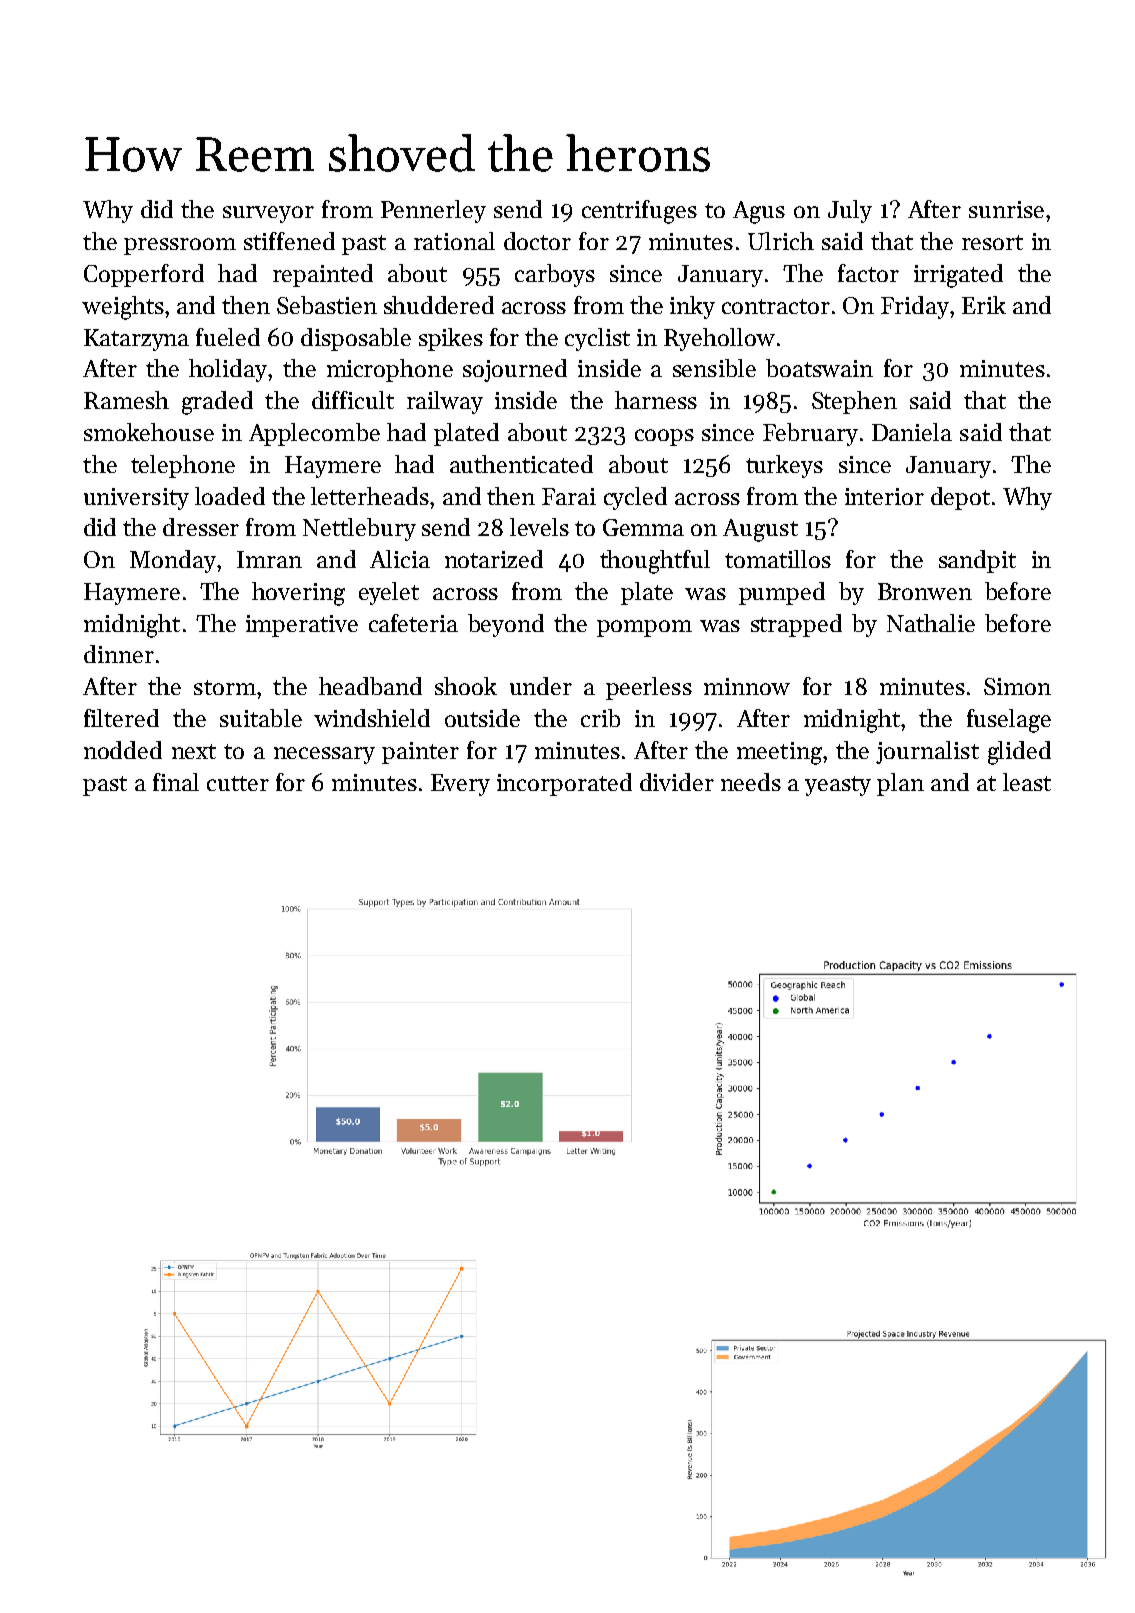  I want to click on Daniela, so click(912, 432).
